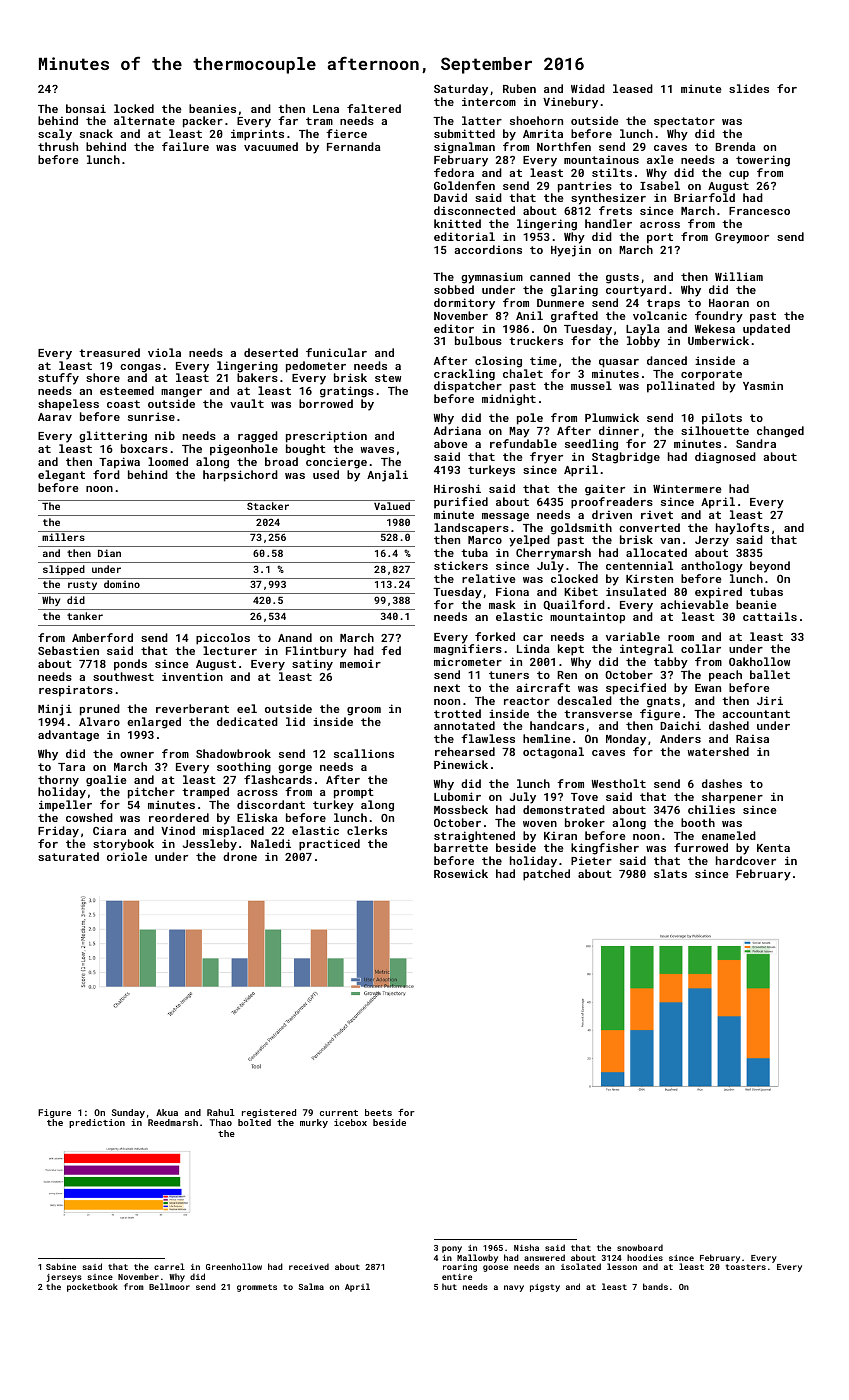 The image size is (849, 1400). Describe the element at coordinates (58, 781) in the screenshot. I see `thorny` at that location.
